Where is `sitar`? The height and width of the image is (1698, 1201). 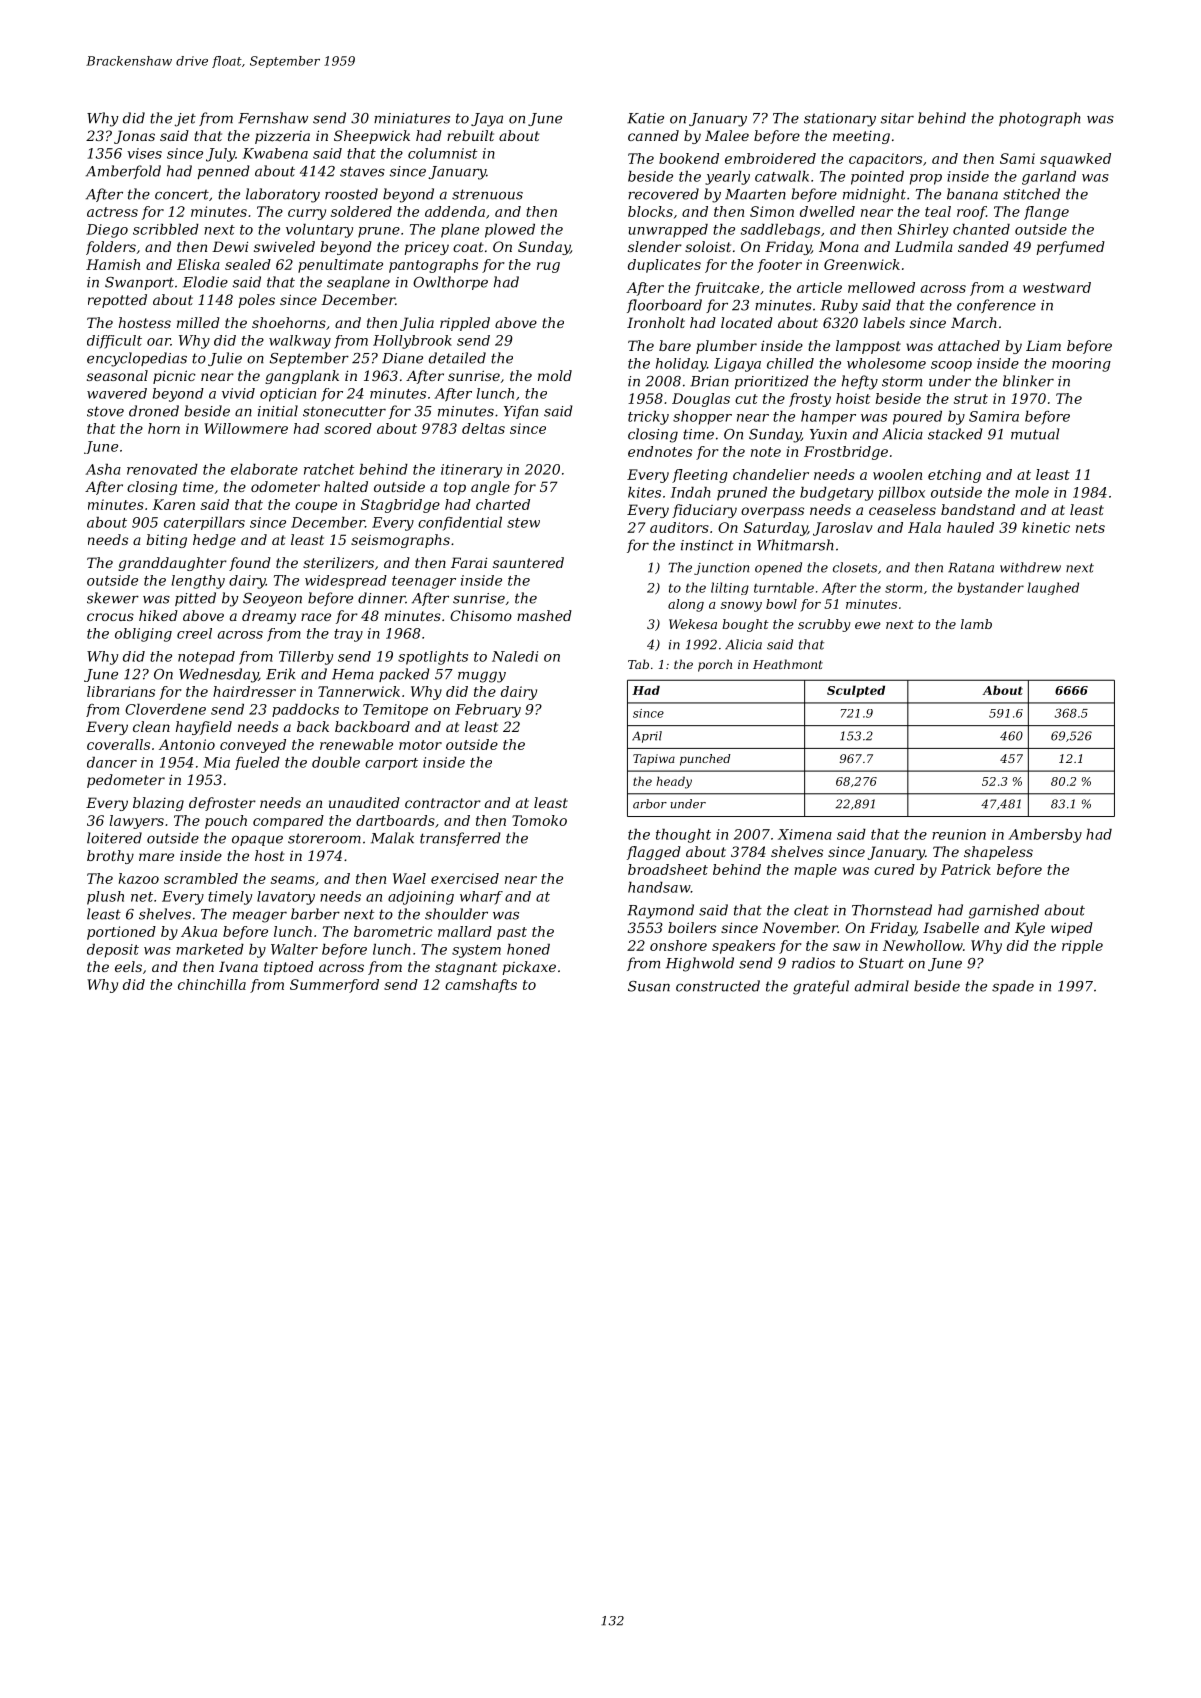 sitar is located at coordinates (897, 118).
